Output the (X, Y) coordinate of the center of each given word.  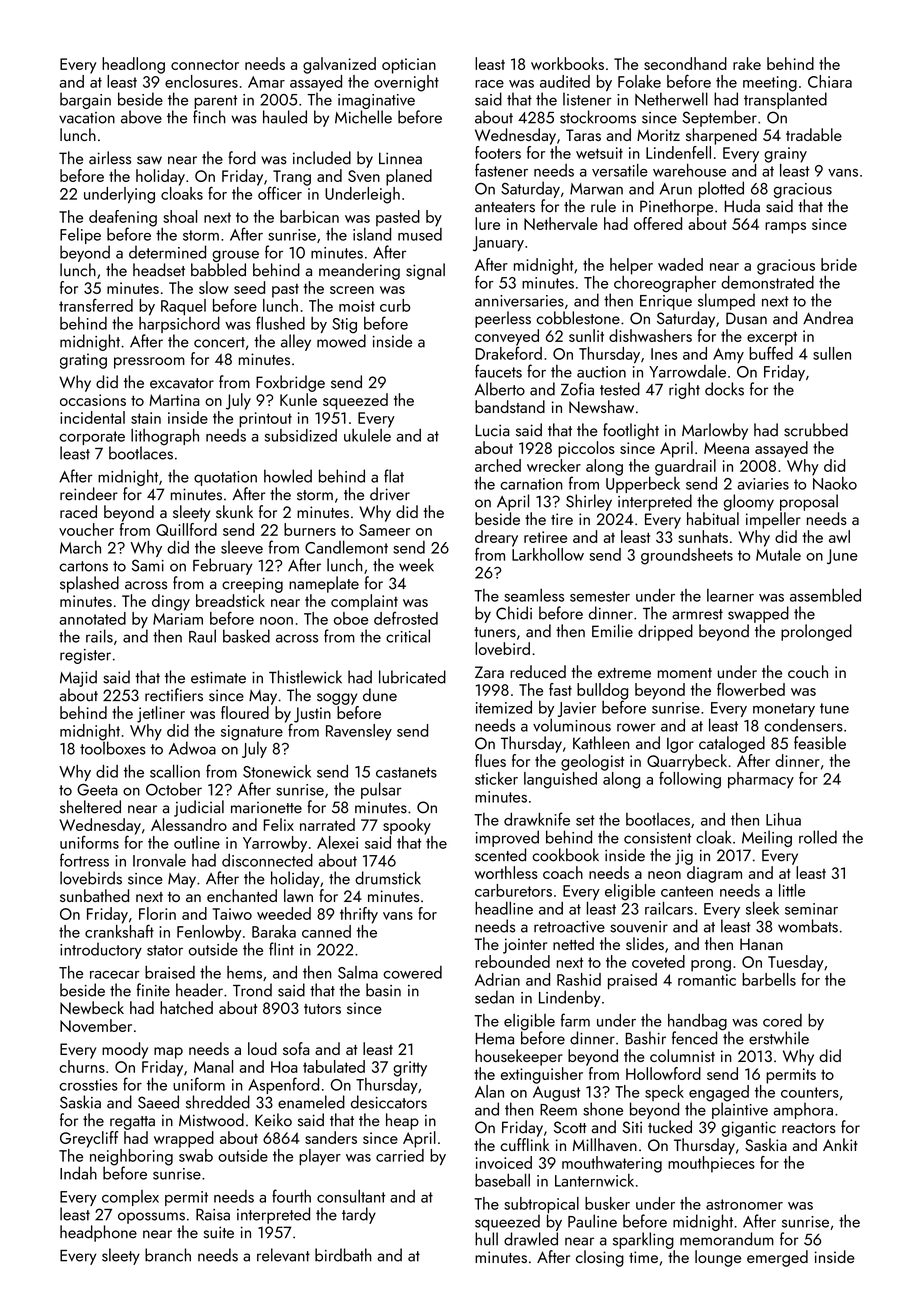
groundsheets (687, 556)
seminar (811, 909)
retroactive (569, 927)
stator (165, 950)
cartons (83, 566)
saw (149, 160)
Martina (174, 400)
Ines (664, 354)
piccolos (586, 449)
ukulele (367, 435)
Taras (583, 135)
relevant (283, 1255)
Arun (676, 189)
